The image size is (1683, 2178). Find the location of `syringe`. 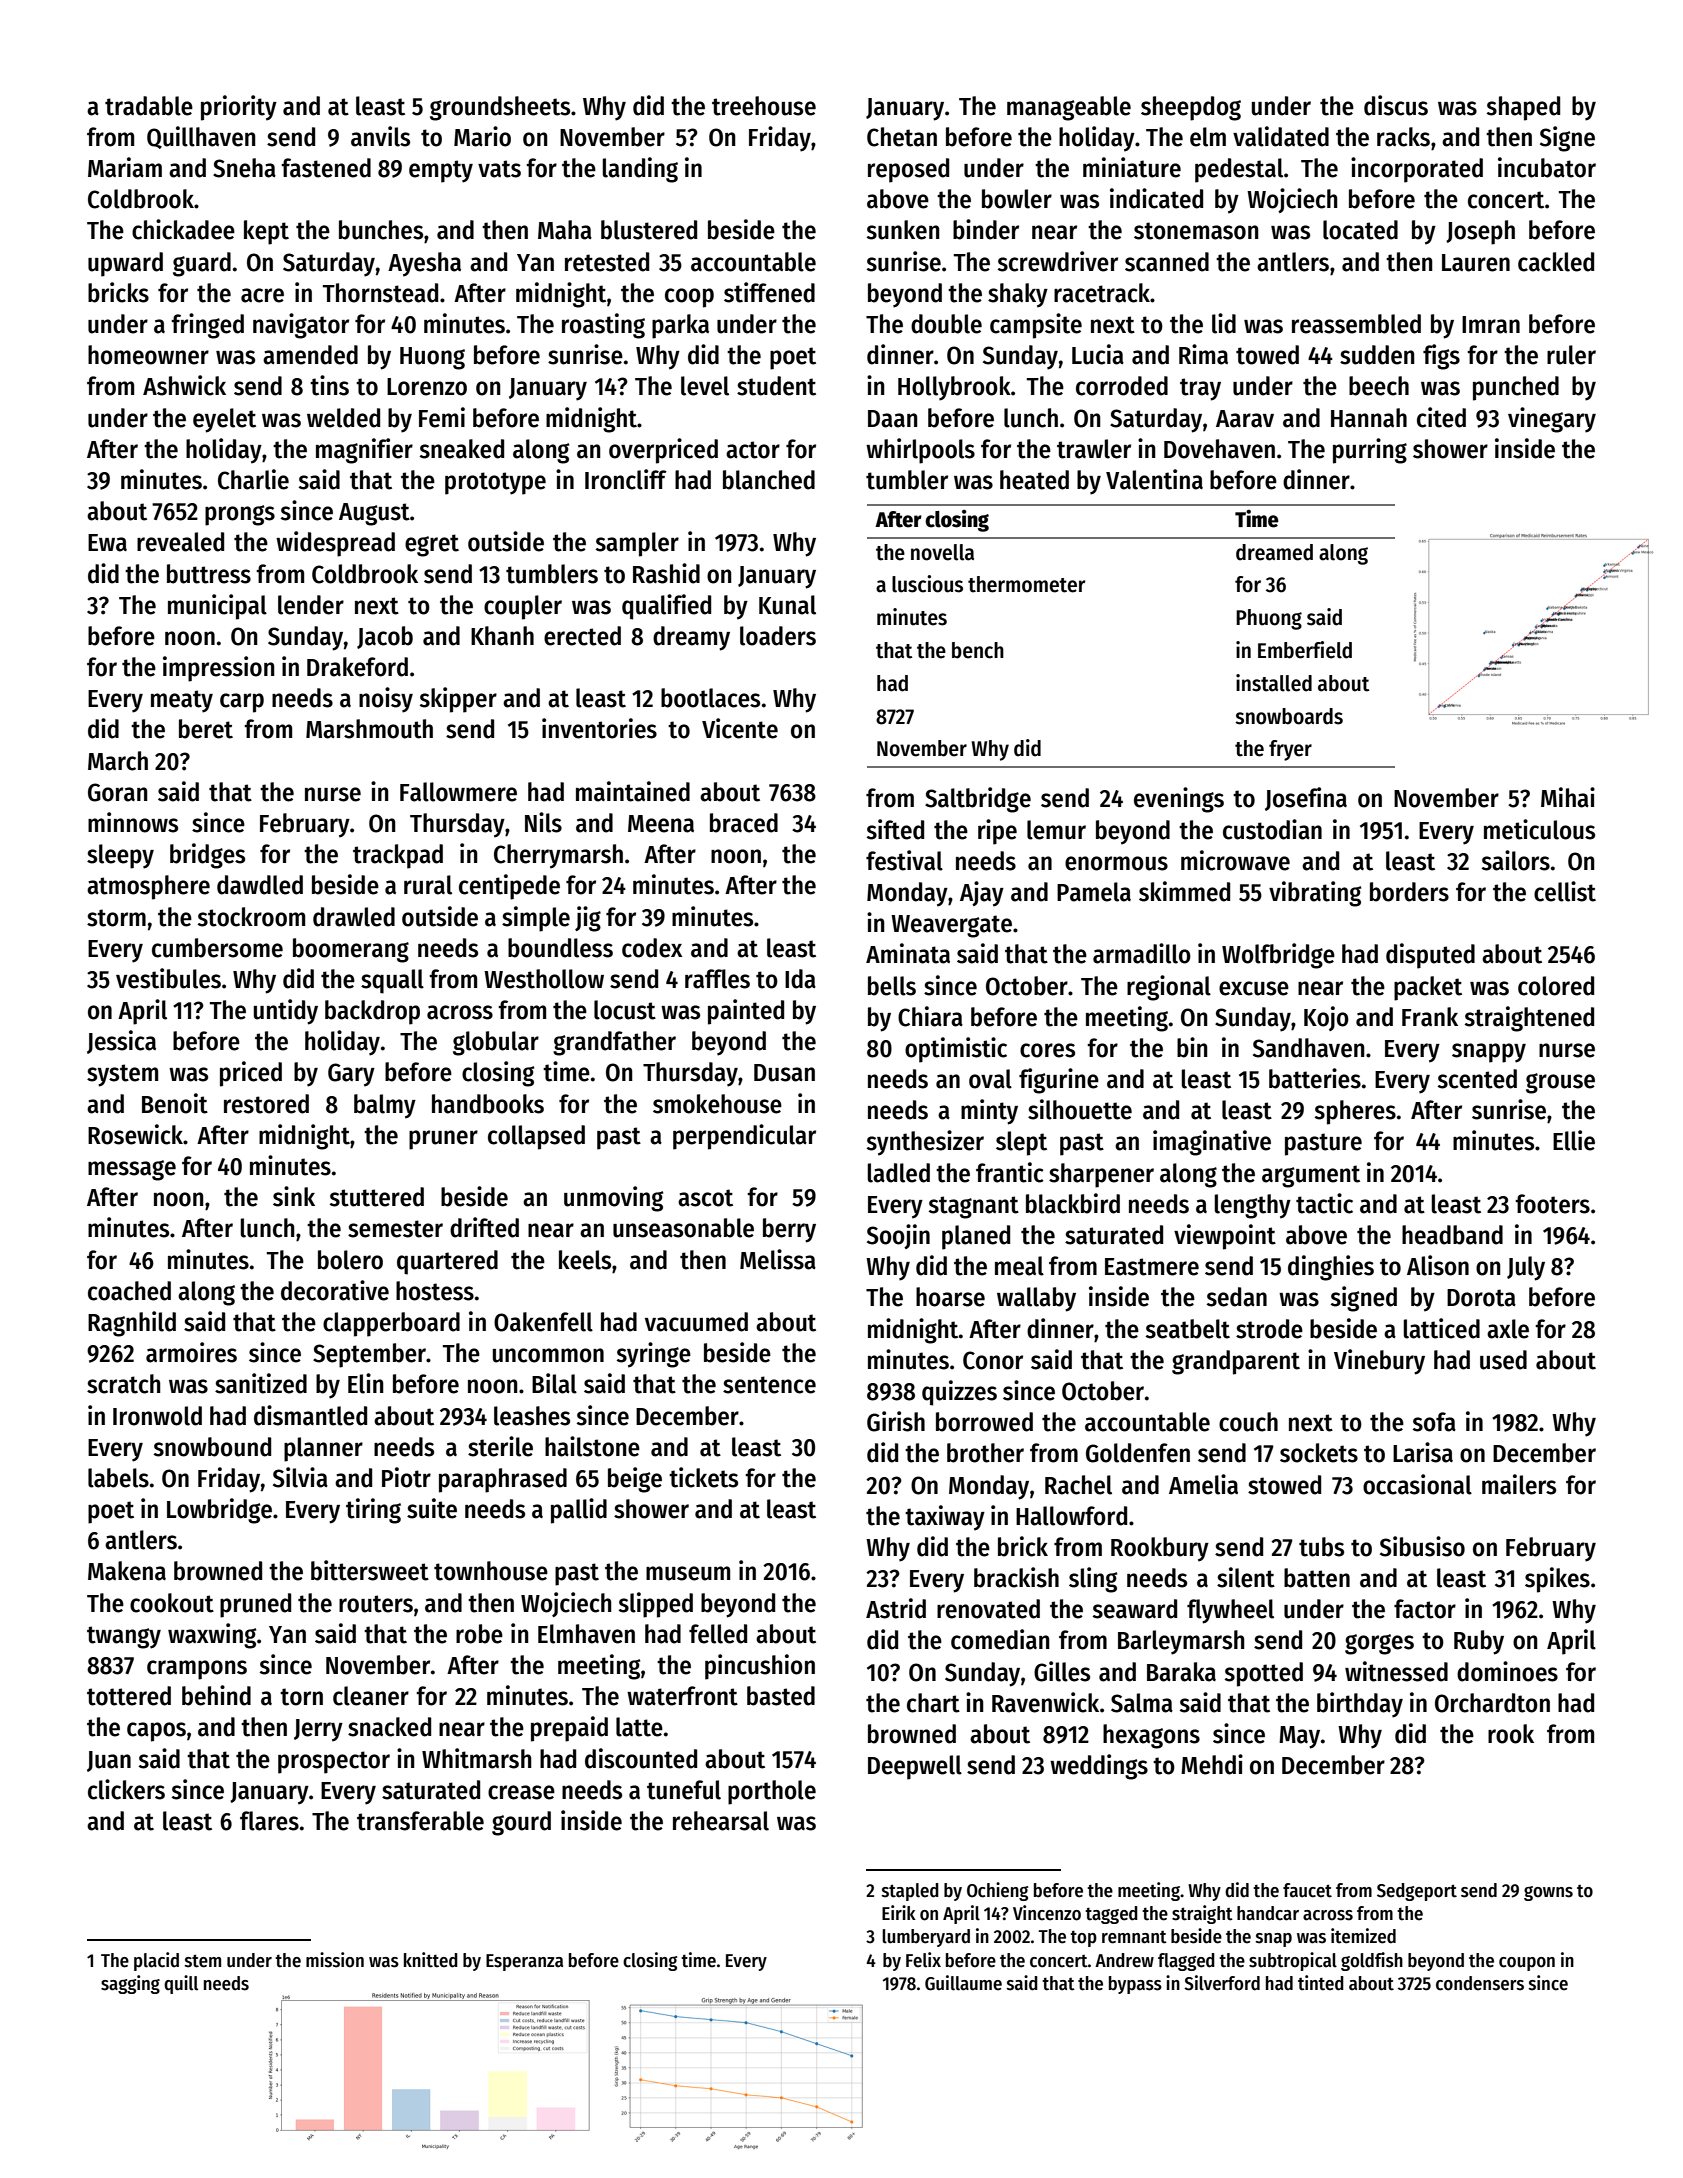

syringe is located at coordinates (654, 1355).
